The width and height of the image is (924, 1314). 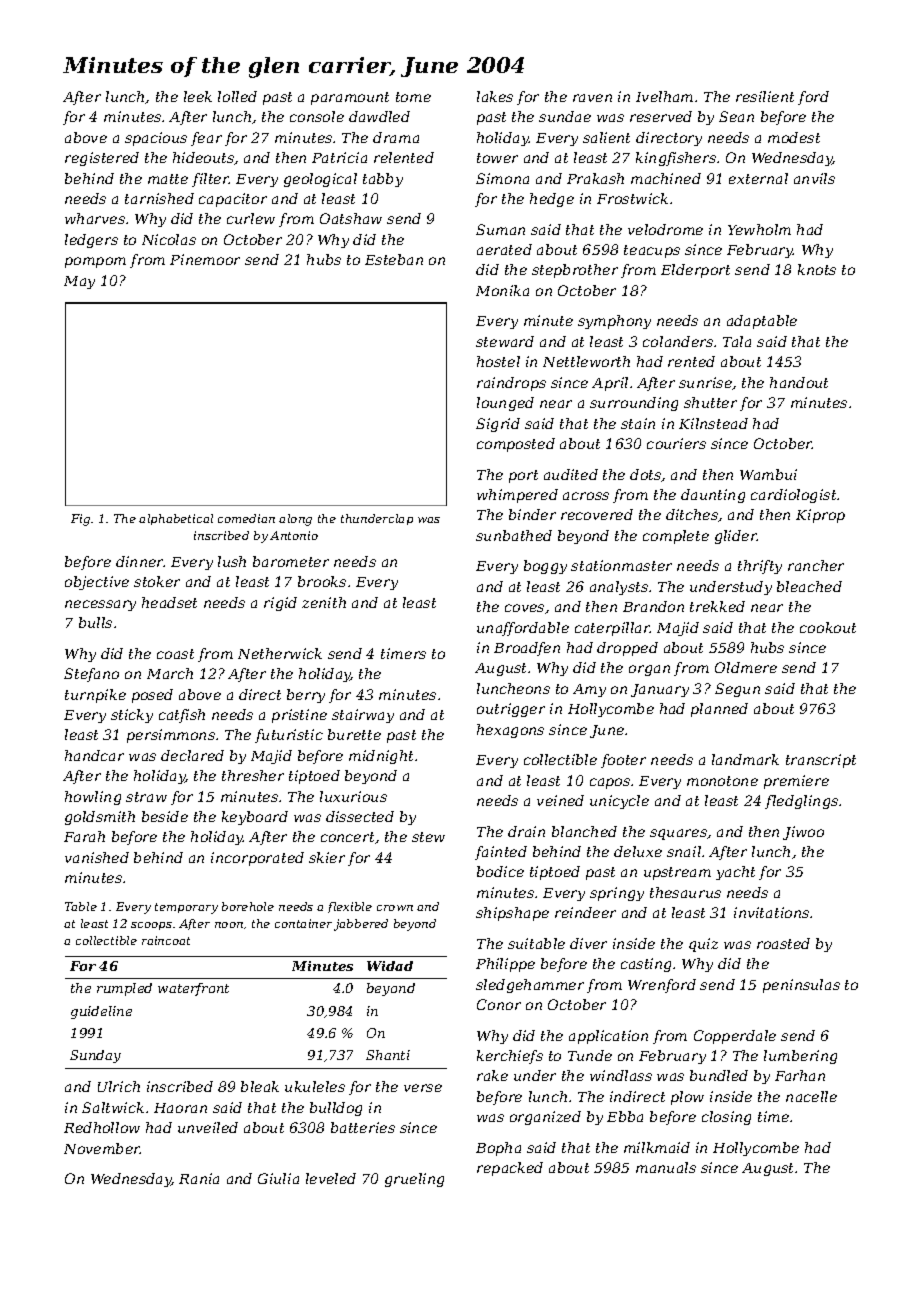 I want to click on burette, so click(x=354, y=734).
